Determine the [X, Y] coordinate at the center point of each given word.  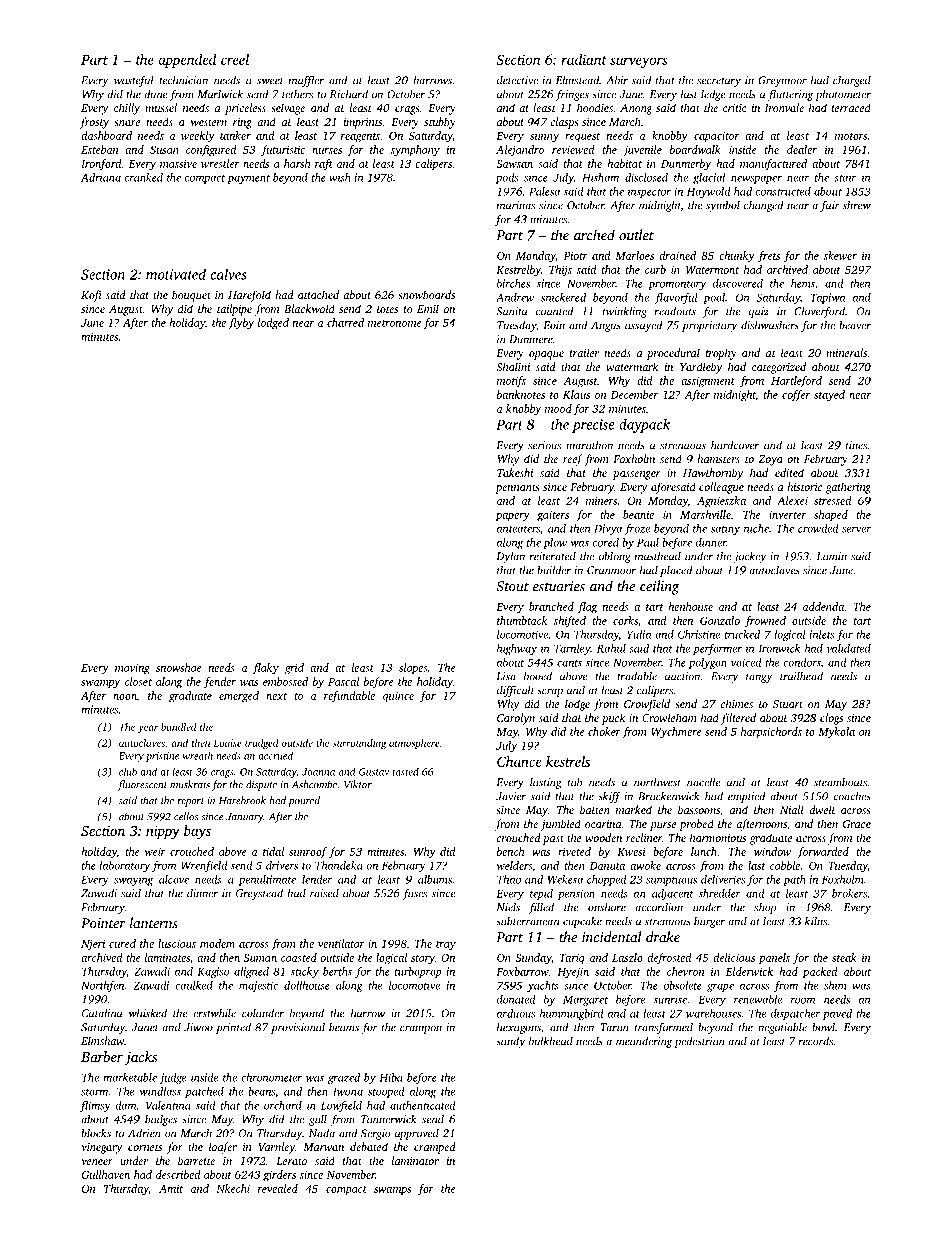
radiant [584, 59]
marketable [130, 1077]
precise [593, 426]
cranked [144, 177]
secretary [719, 82]
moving [132, 669]
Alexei [792, 500]
